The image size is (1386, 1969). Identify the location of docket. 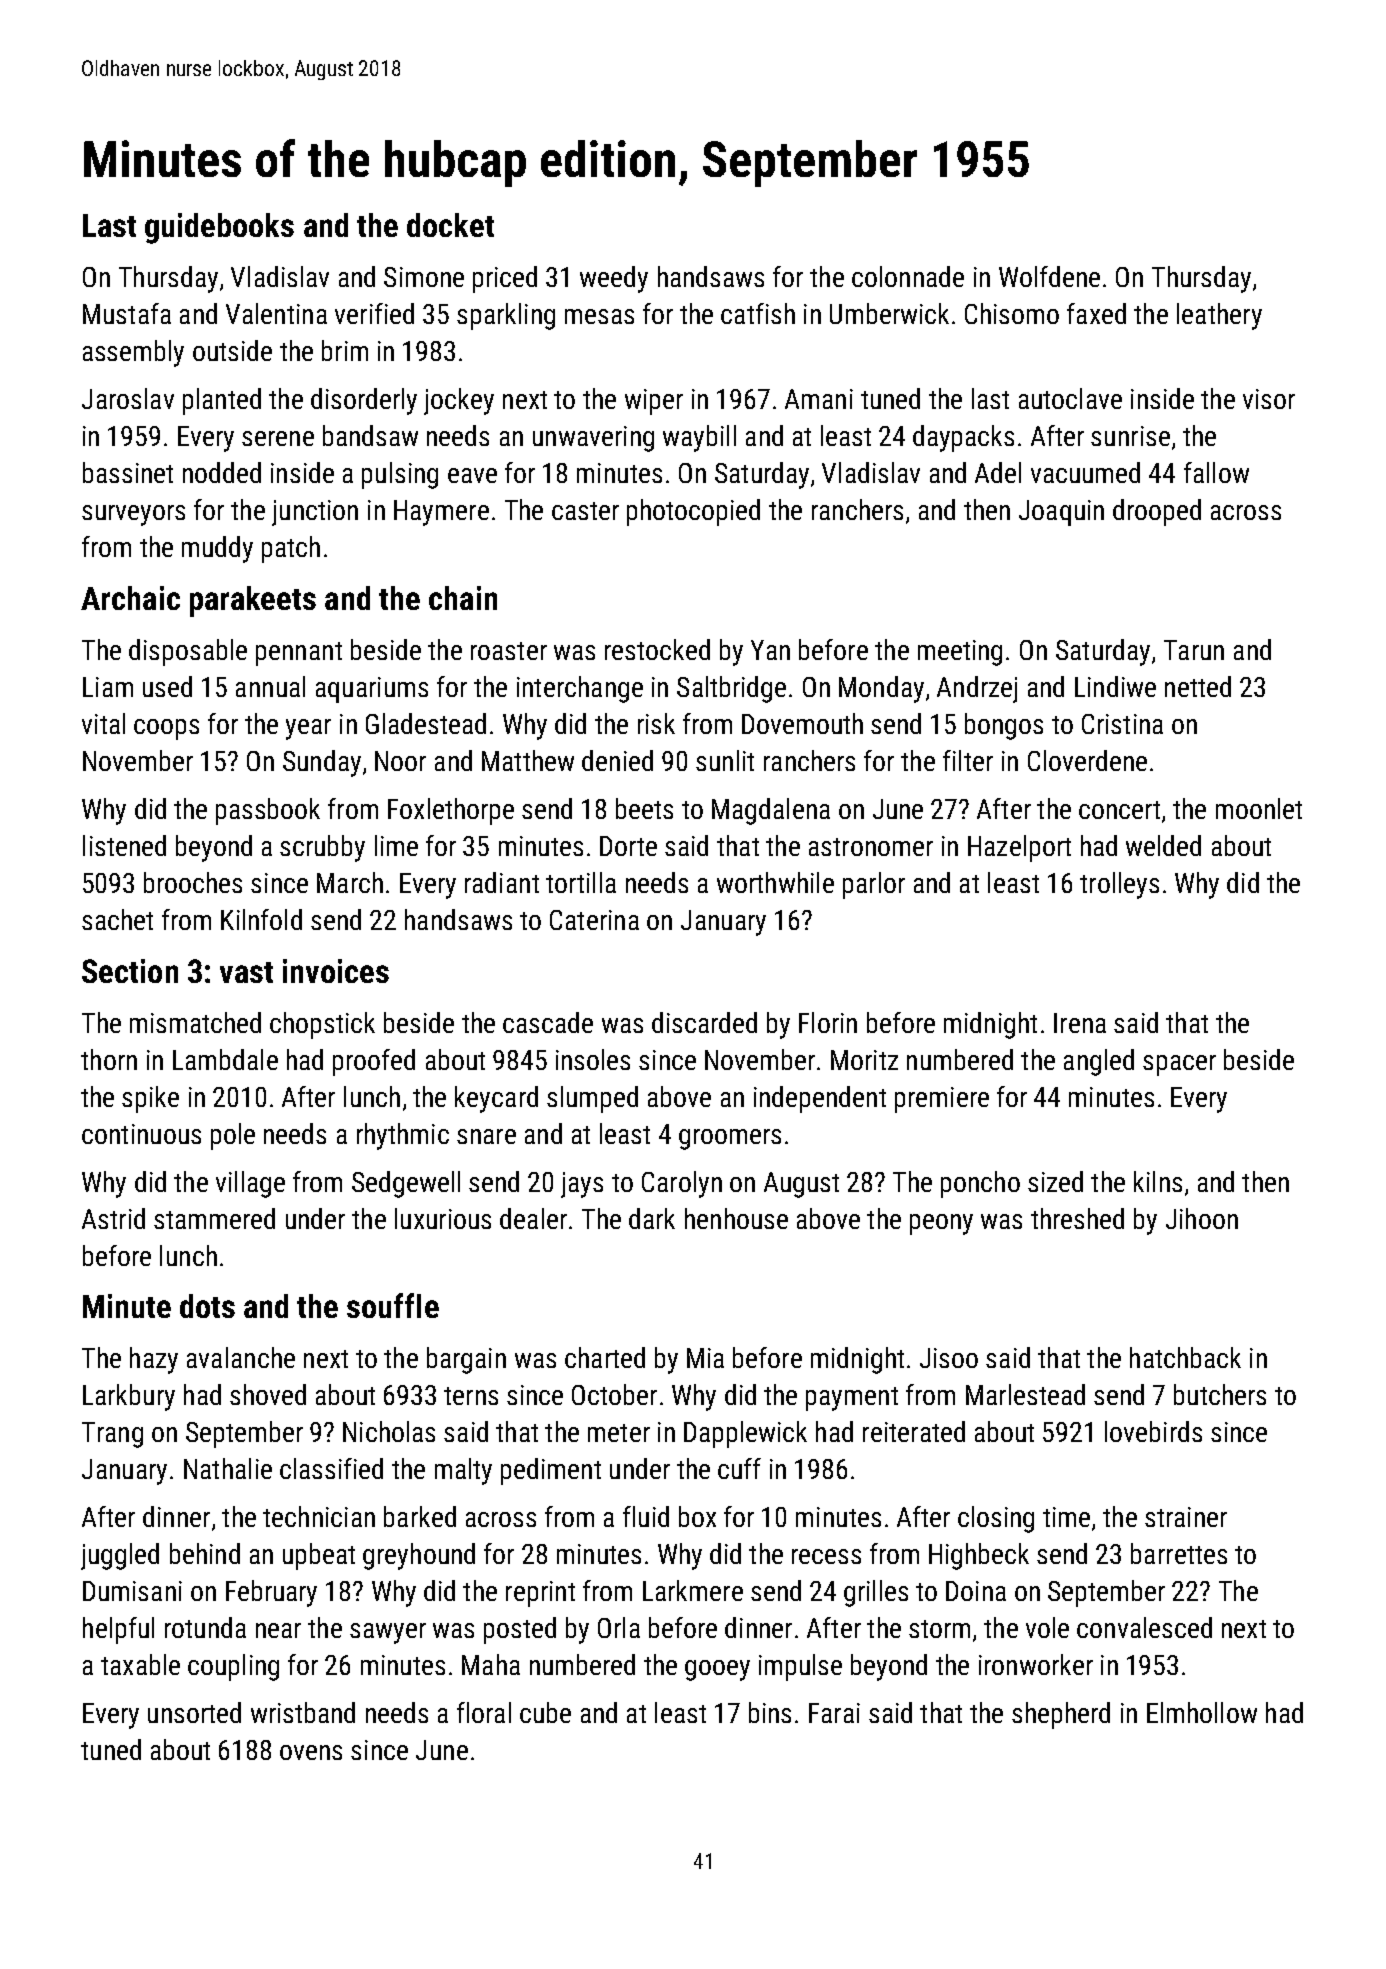
(450, 225).
